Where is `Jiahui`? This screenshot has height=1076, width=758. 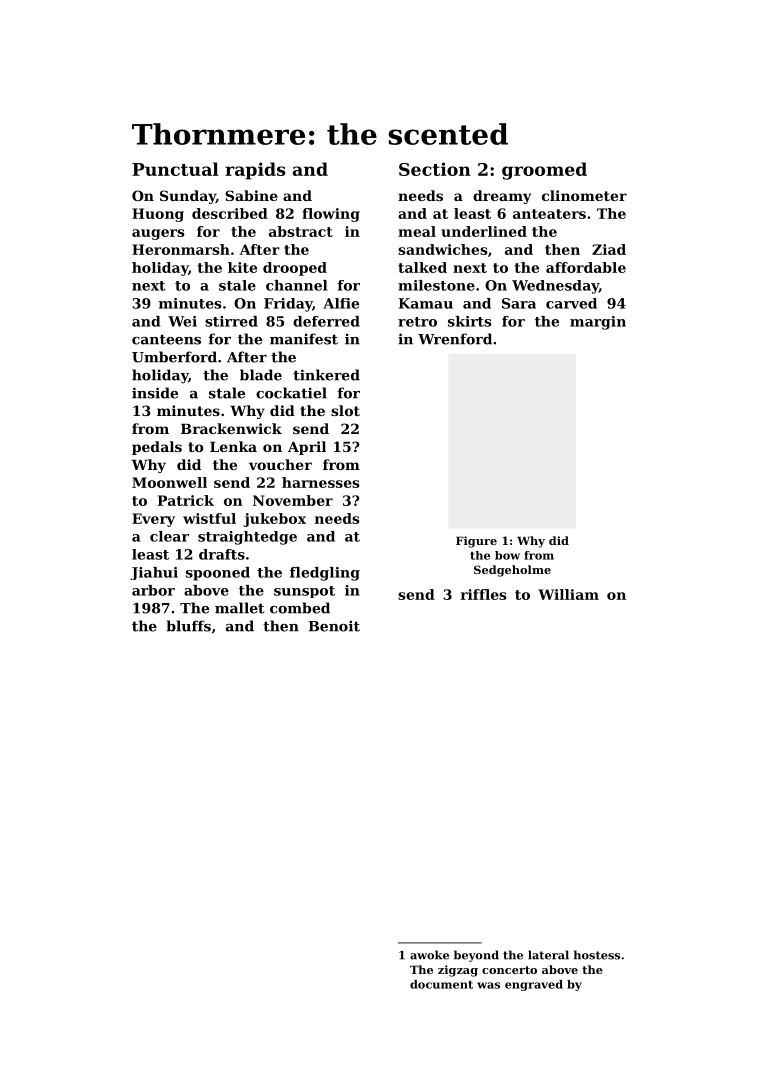
Jiahui is located at coordinates (154, 573).
